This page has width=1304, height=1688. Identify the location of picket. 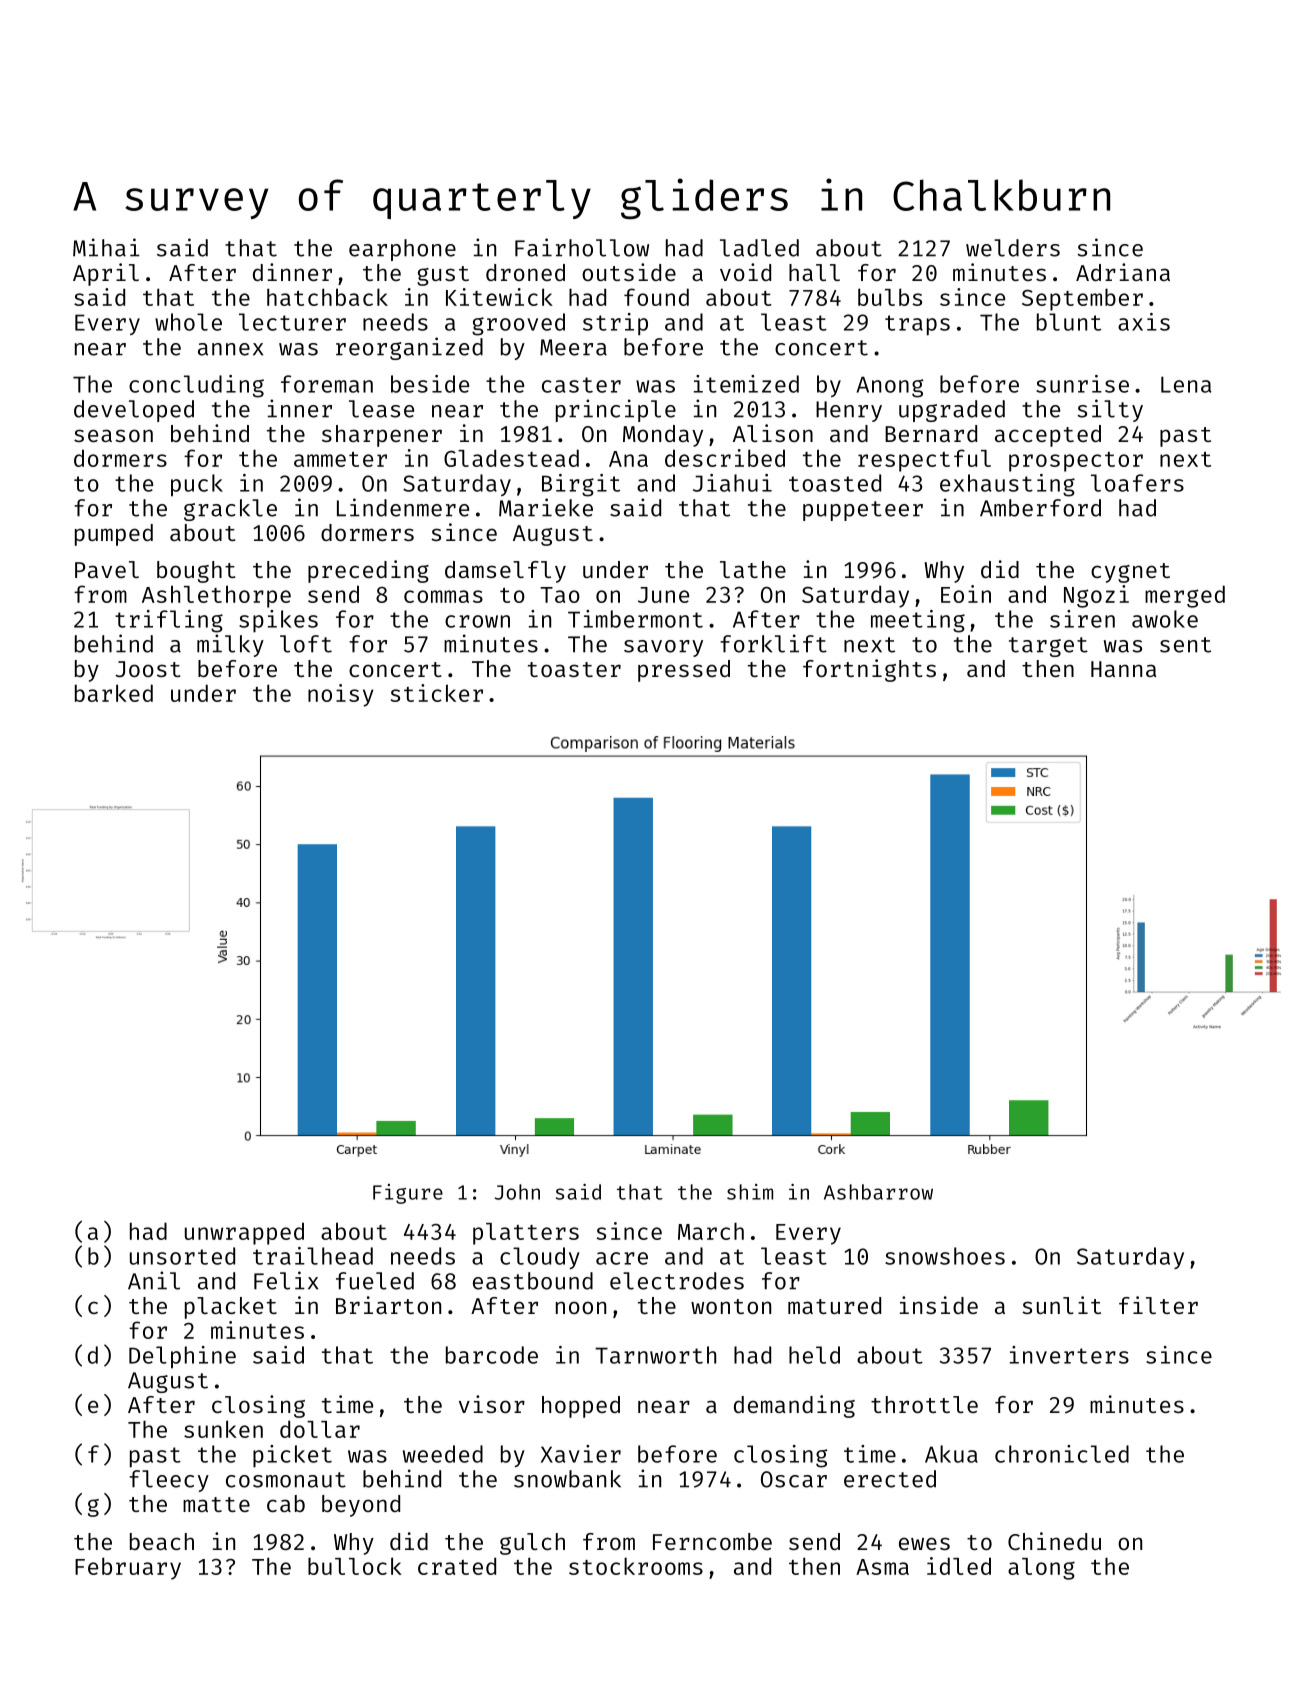
(292, 1456).
